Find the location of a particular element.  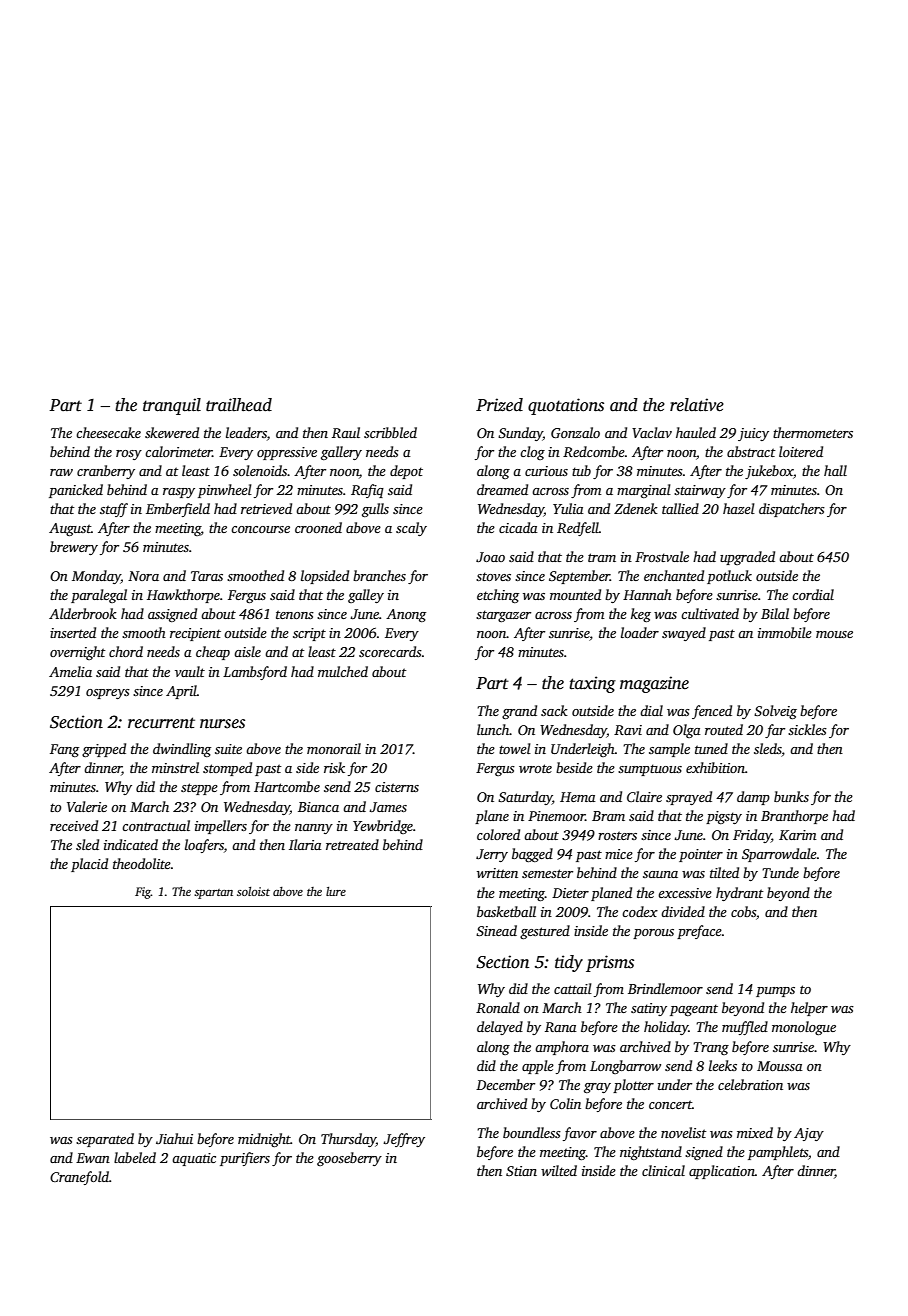

cisterns is located at coordinates (397, 787).
